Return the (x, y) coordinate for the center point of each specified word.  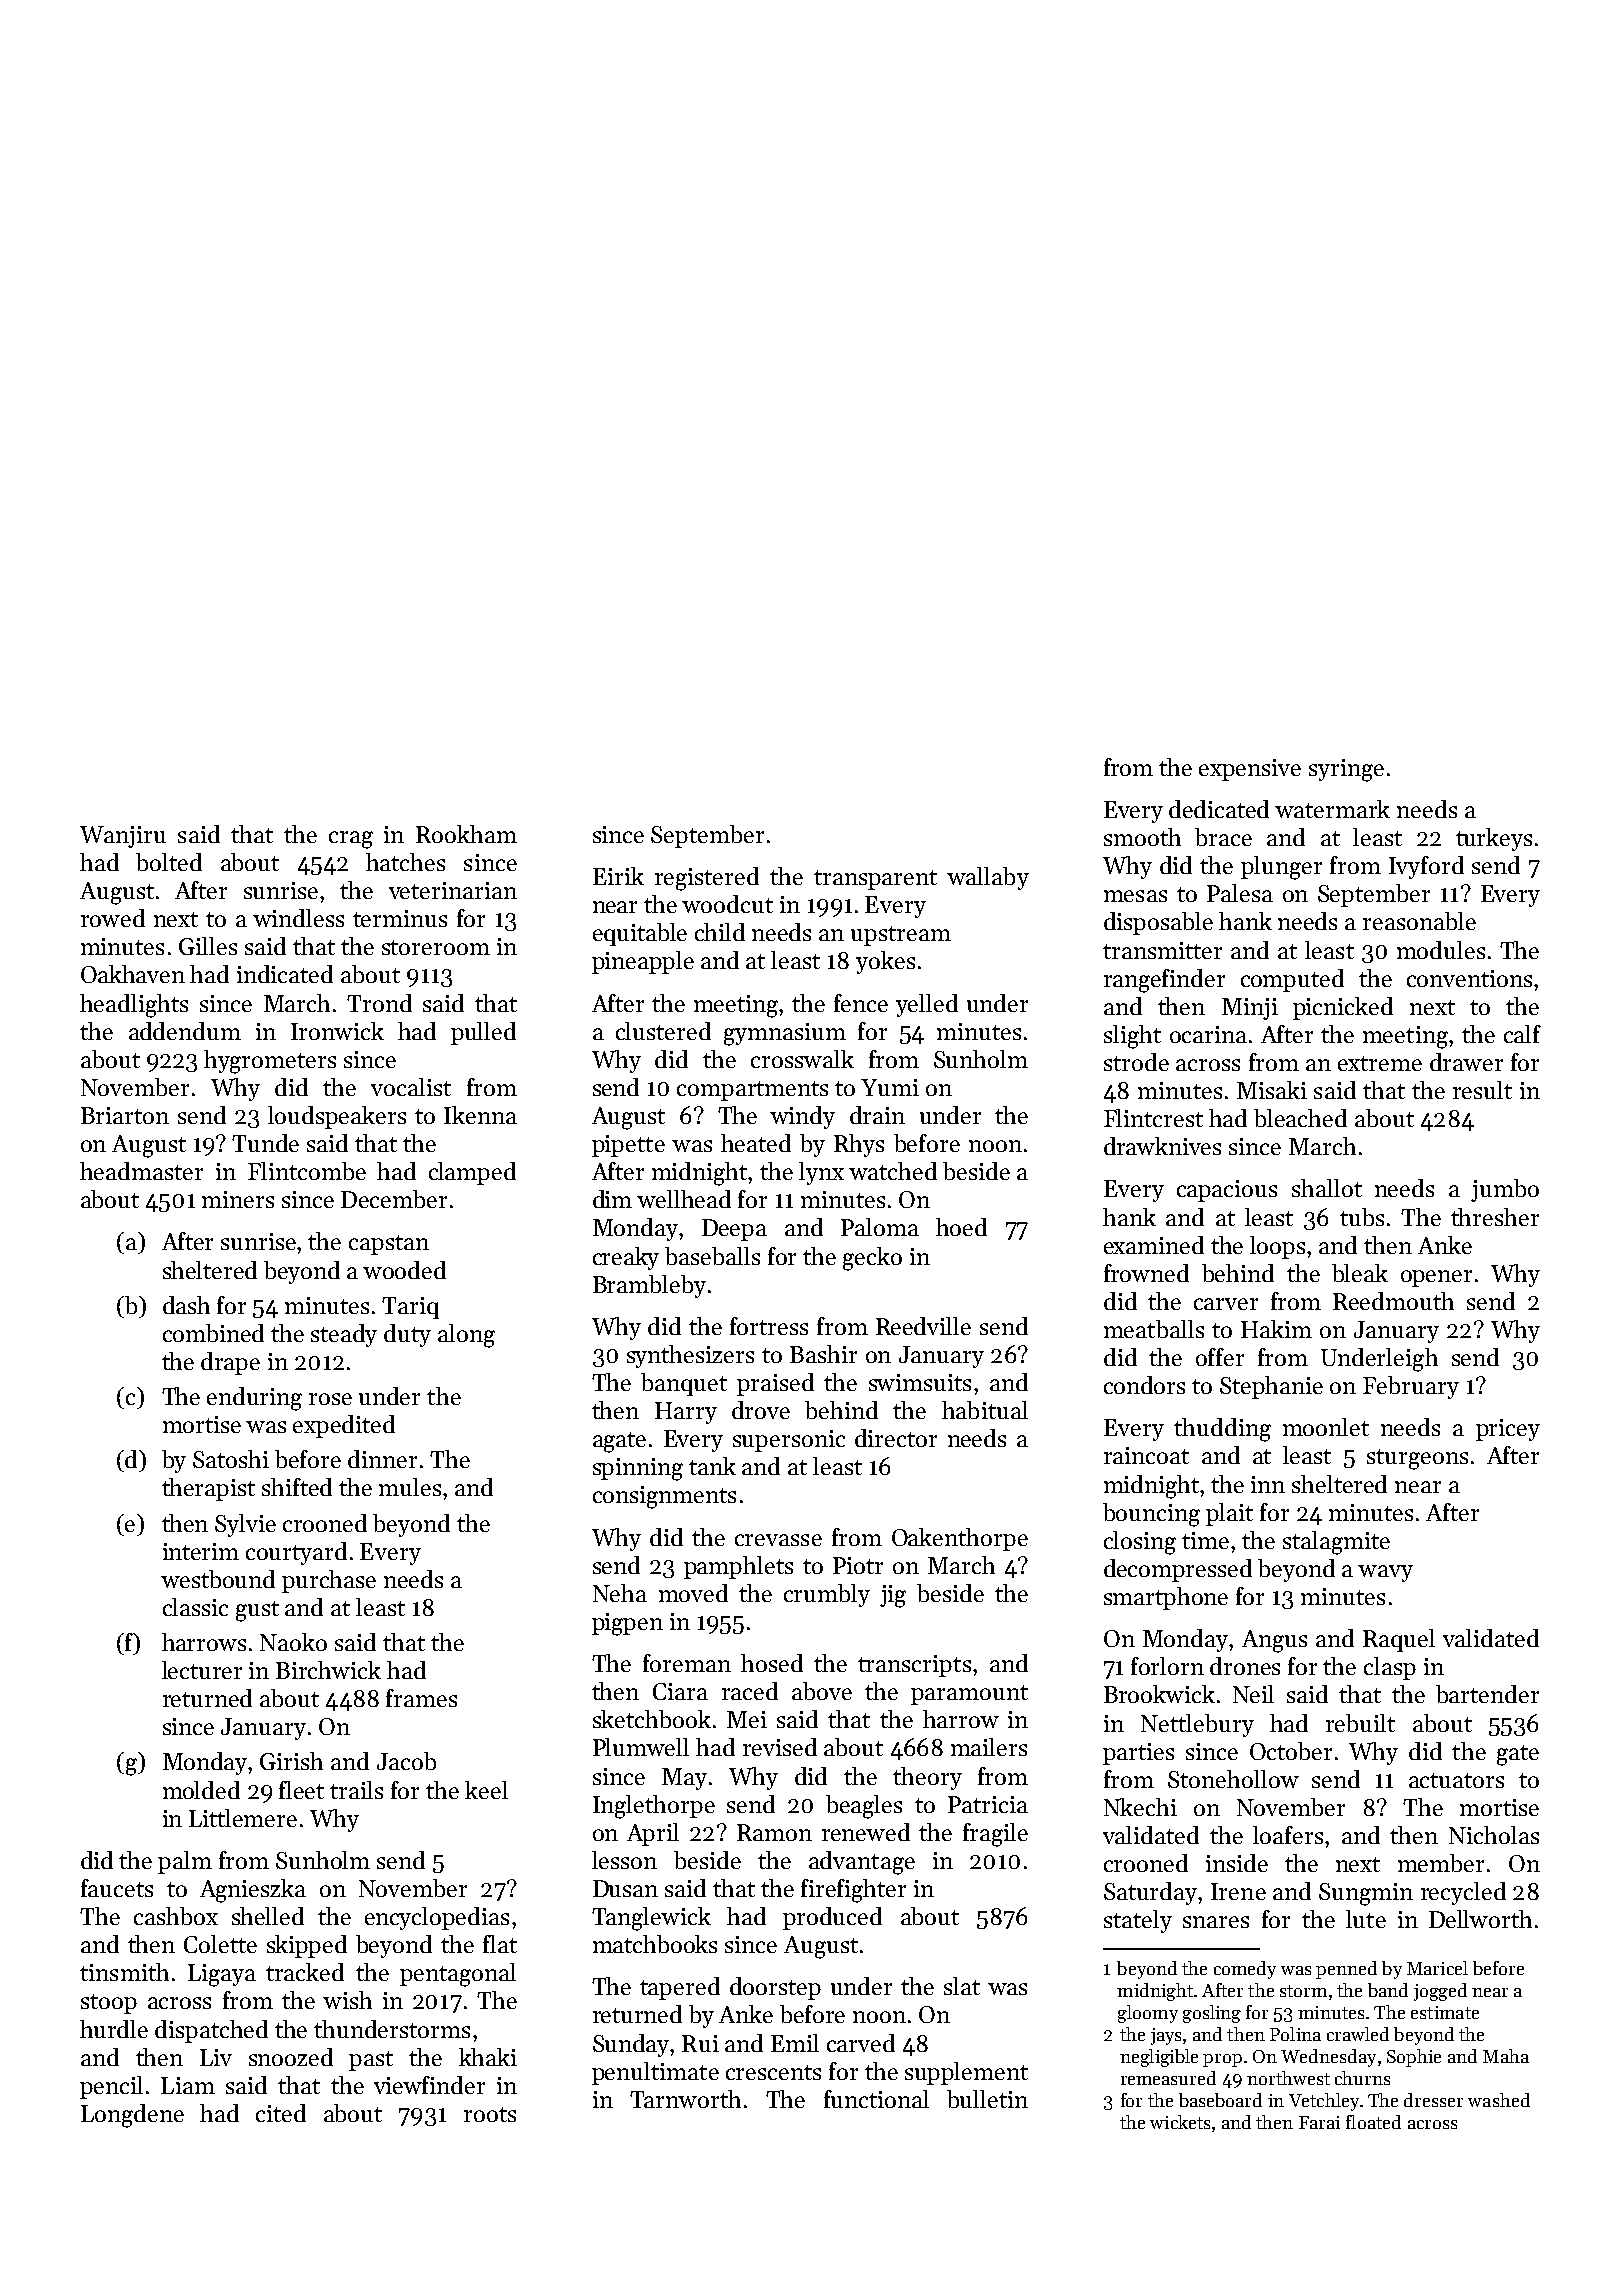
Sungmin (1366, 1894)
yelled (927, 1005)
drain (877, 1115)
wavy (1385, 1573)
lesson (624, 1860)
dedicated (1219, 809)
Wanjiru (123, 837)
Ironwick (337, 1031)
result (1482, 1090)
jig (893, 1596)
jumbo (1505, 1190)
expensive (1250, 770)
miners (238, 1199)
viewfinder (429, 2085)
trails (356, 1790)
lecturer (202, 1670)
